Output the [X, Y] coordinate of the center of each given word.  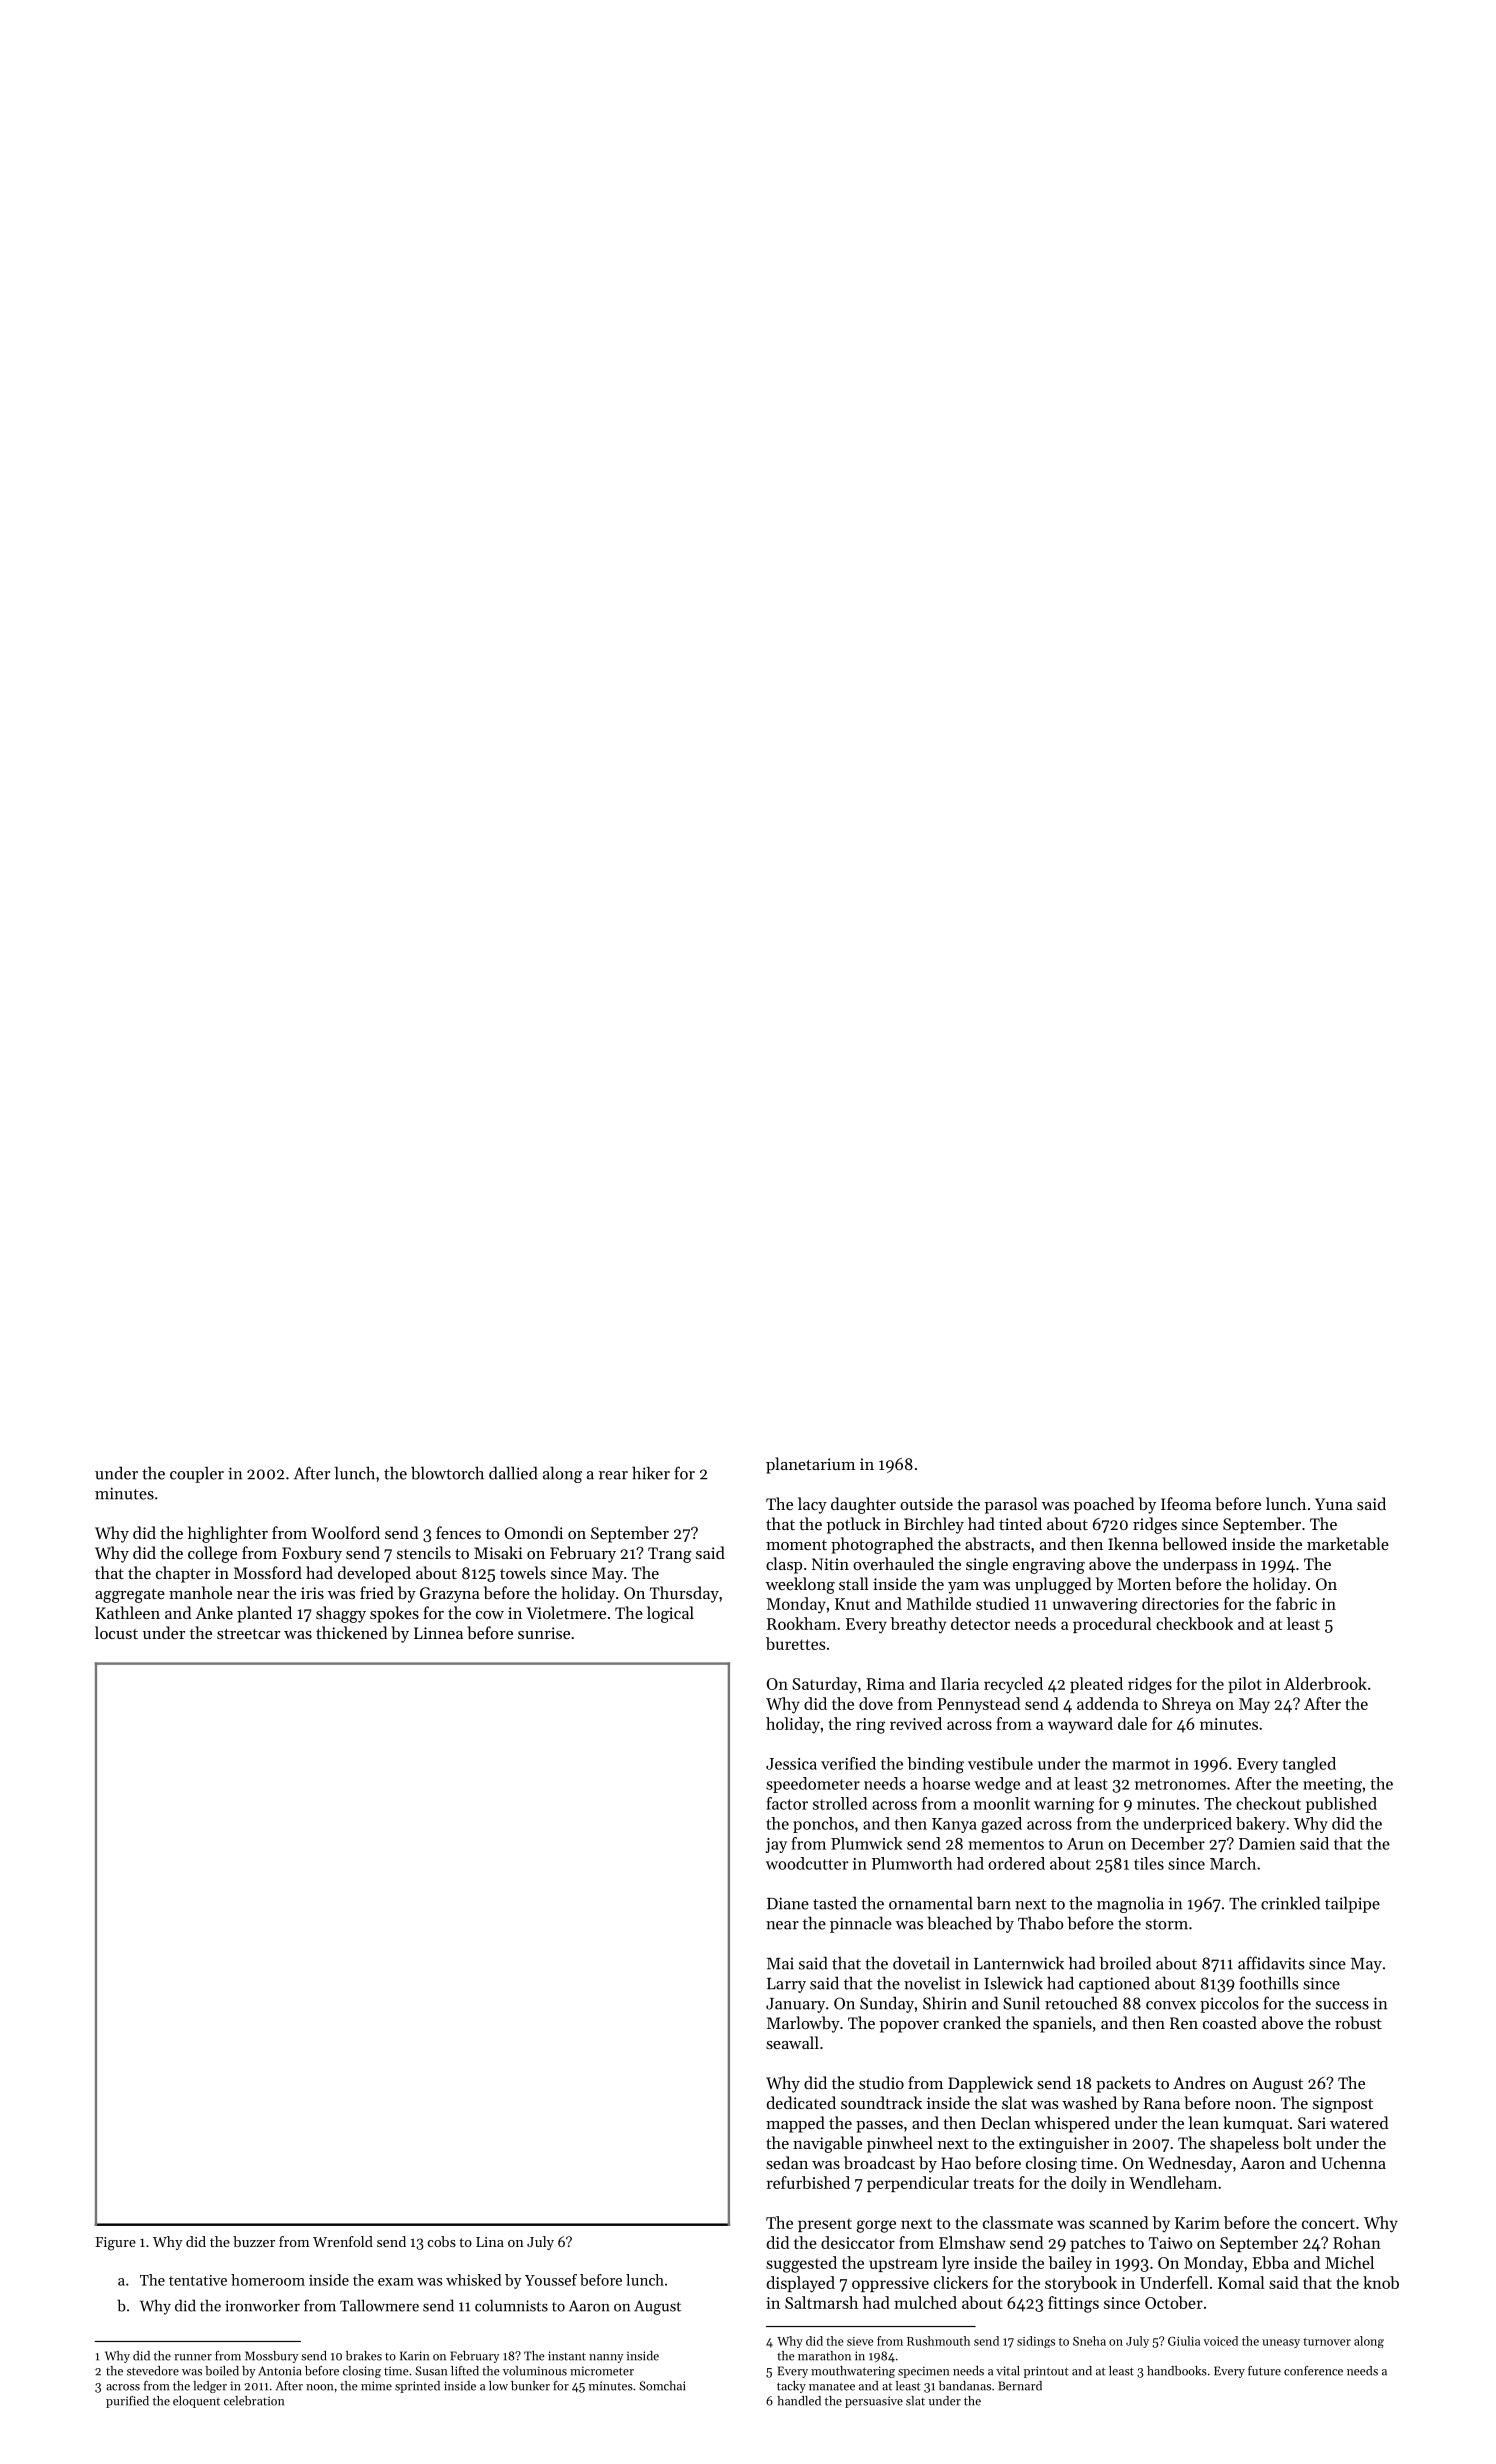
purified [127, 2402]
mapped [795, 2124]
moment [796, 1545]
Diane [788, 1903]
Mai [780, 1964]
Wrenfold [343, 2241]
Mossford [268, 1572]
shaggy [341, 1614]
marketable [1348, 1543]
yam [963, 1588]
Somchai [662, 2386]
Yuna [1334, 1504]
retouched [1081, 2003]
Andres [1199, 2082]
